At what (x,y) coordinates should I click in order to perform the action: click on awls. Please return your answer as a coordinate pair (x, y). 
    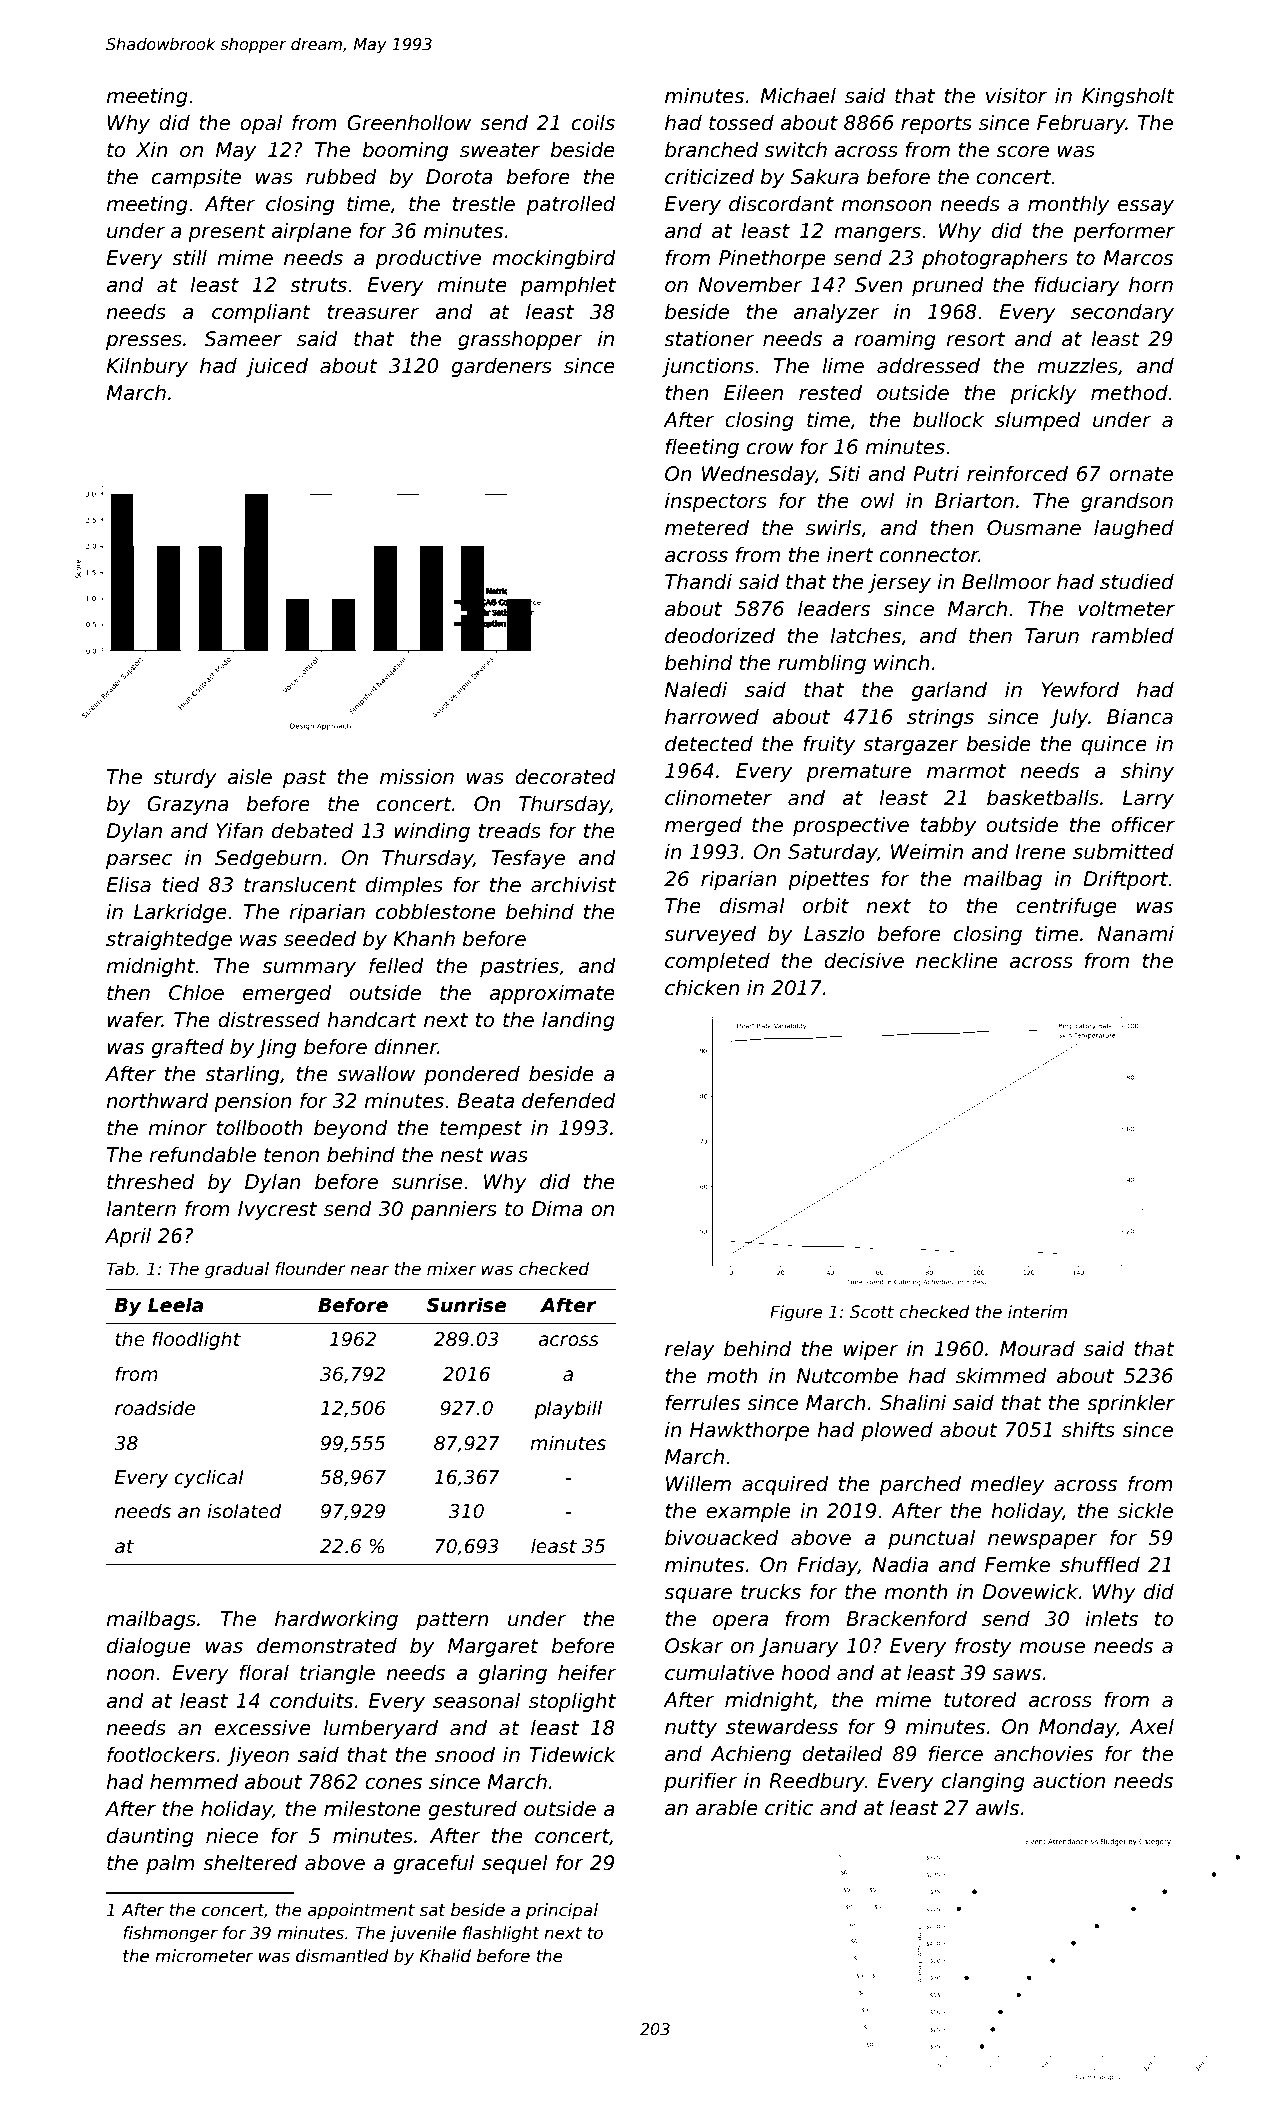
    Looking at the image, I should click on (997, 1808).
